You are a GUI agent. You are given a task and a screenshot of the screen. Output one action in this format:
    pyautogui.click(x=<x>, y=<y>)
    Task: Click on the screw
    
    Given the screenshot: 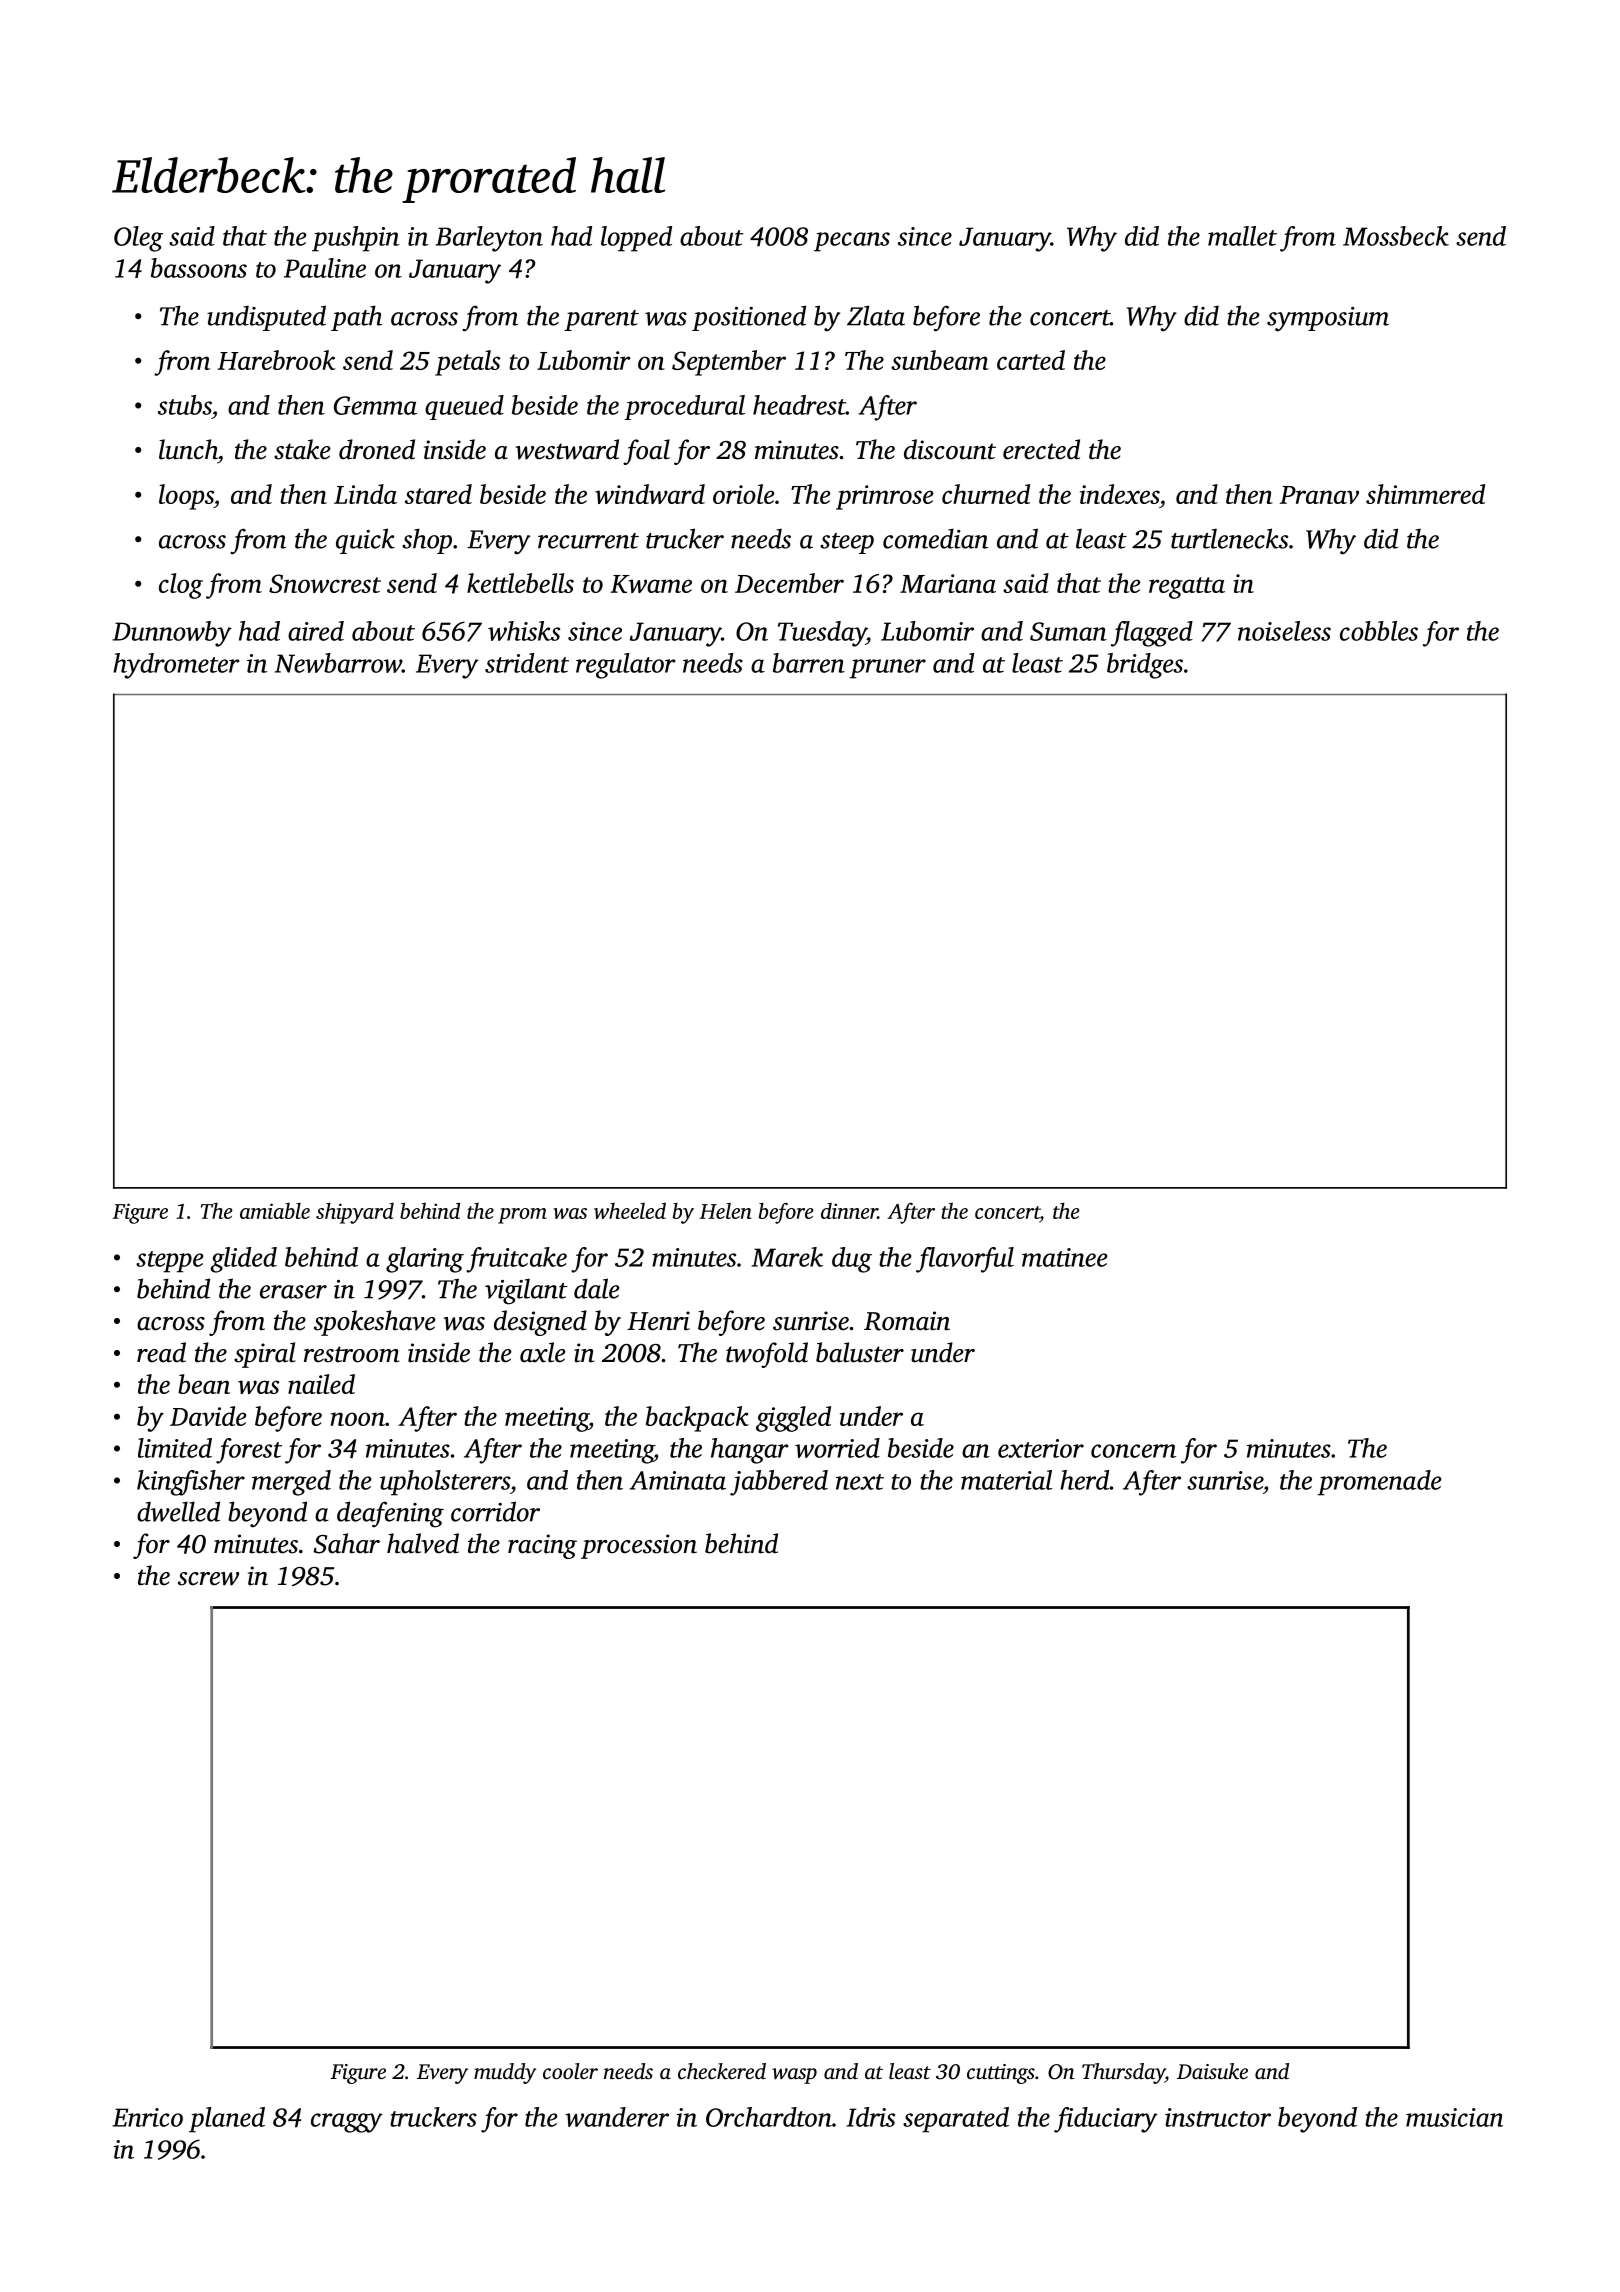 What is the action you would take?
    pyautogui.click(x=208, y=1579)
